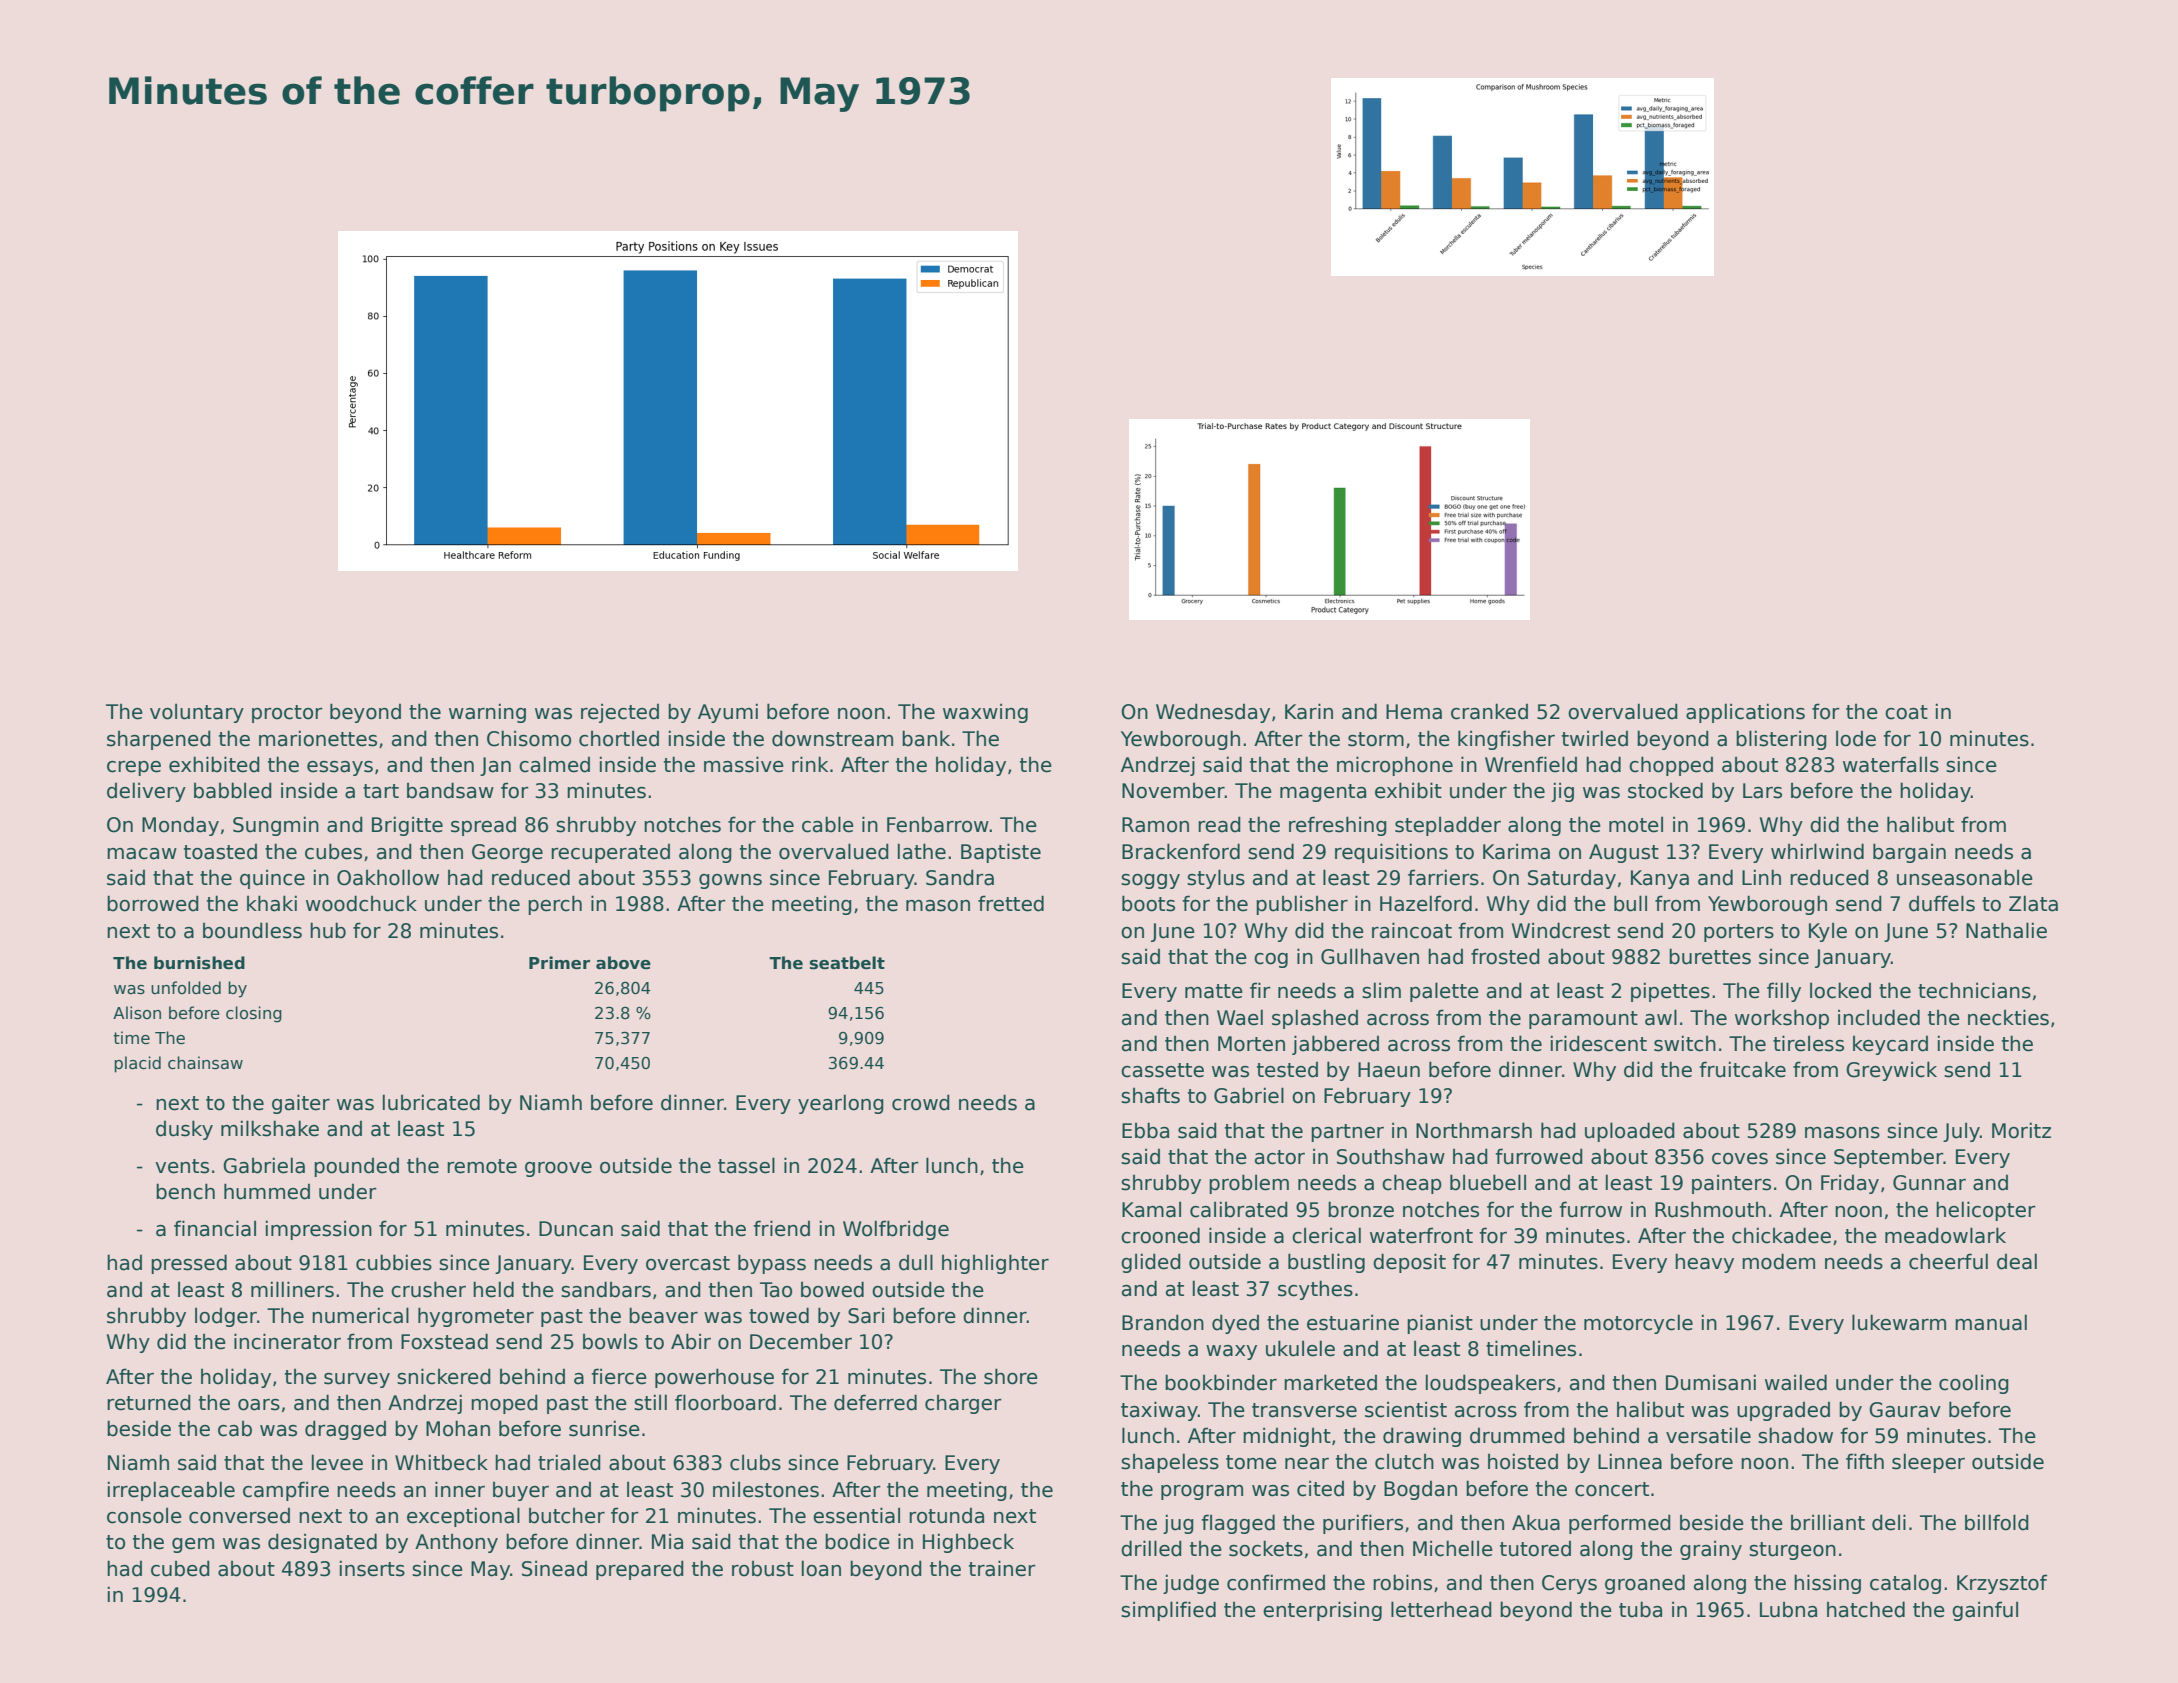  I want to click on marketed, so click(1330, 1382).
